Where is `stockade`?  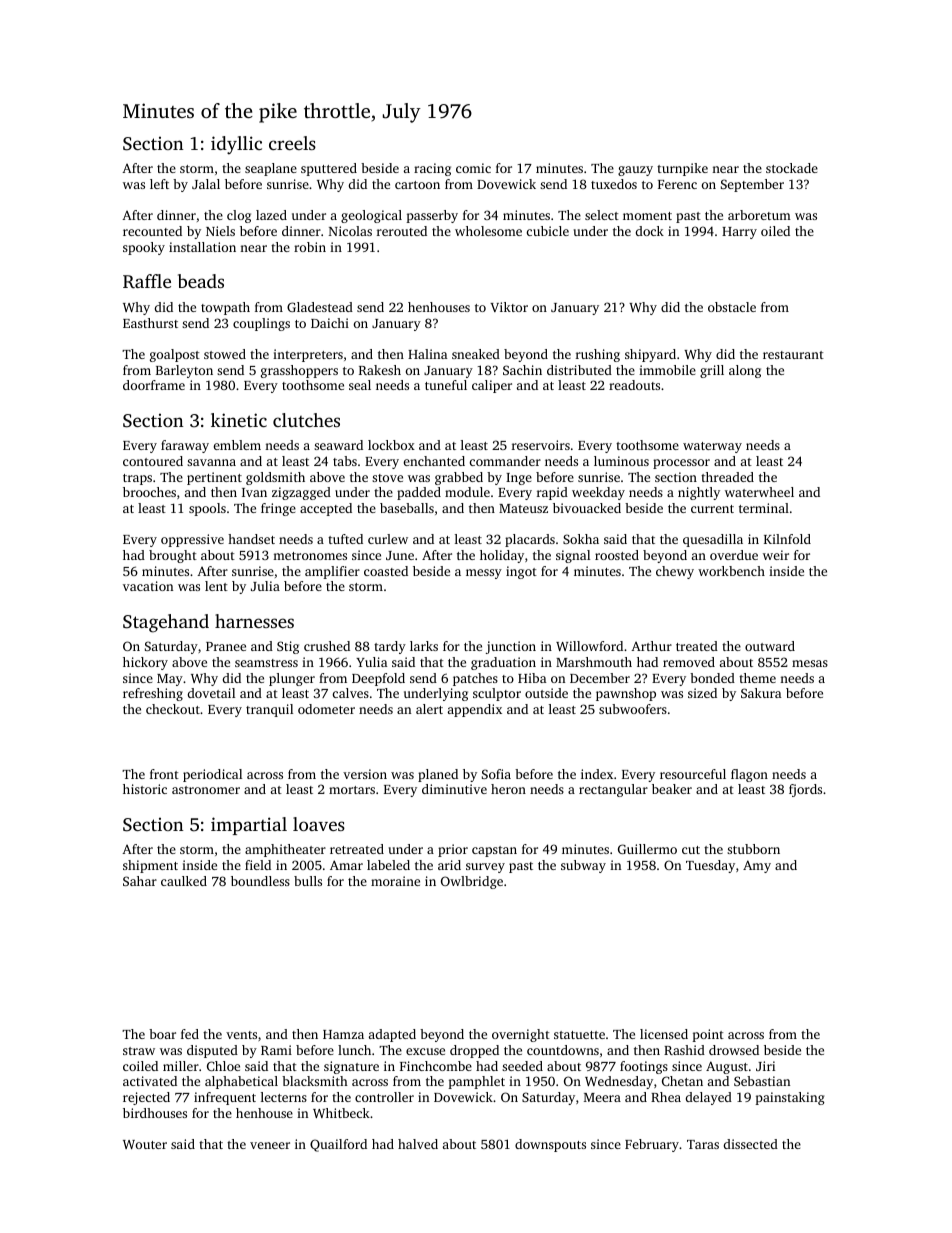 stockade is located at coordinates (792, 168).
